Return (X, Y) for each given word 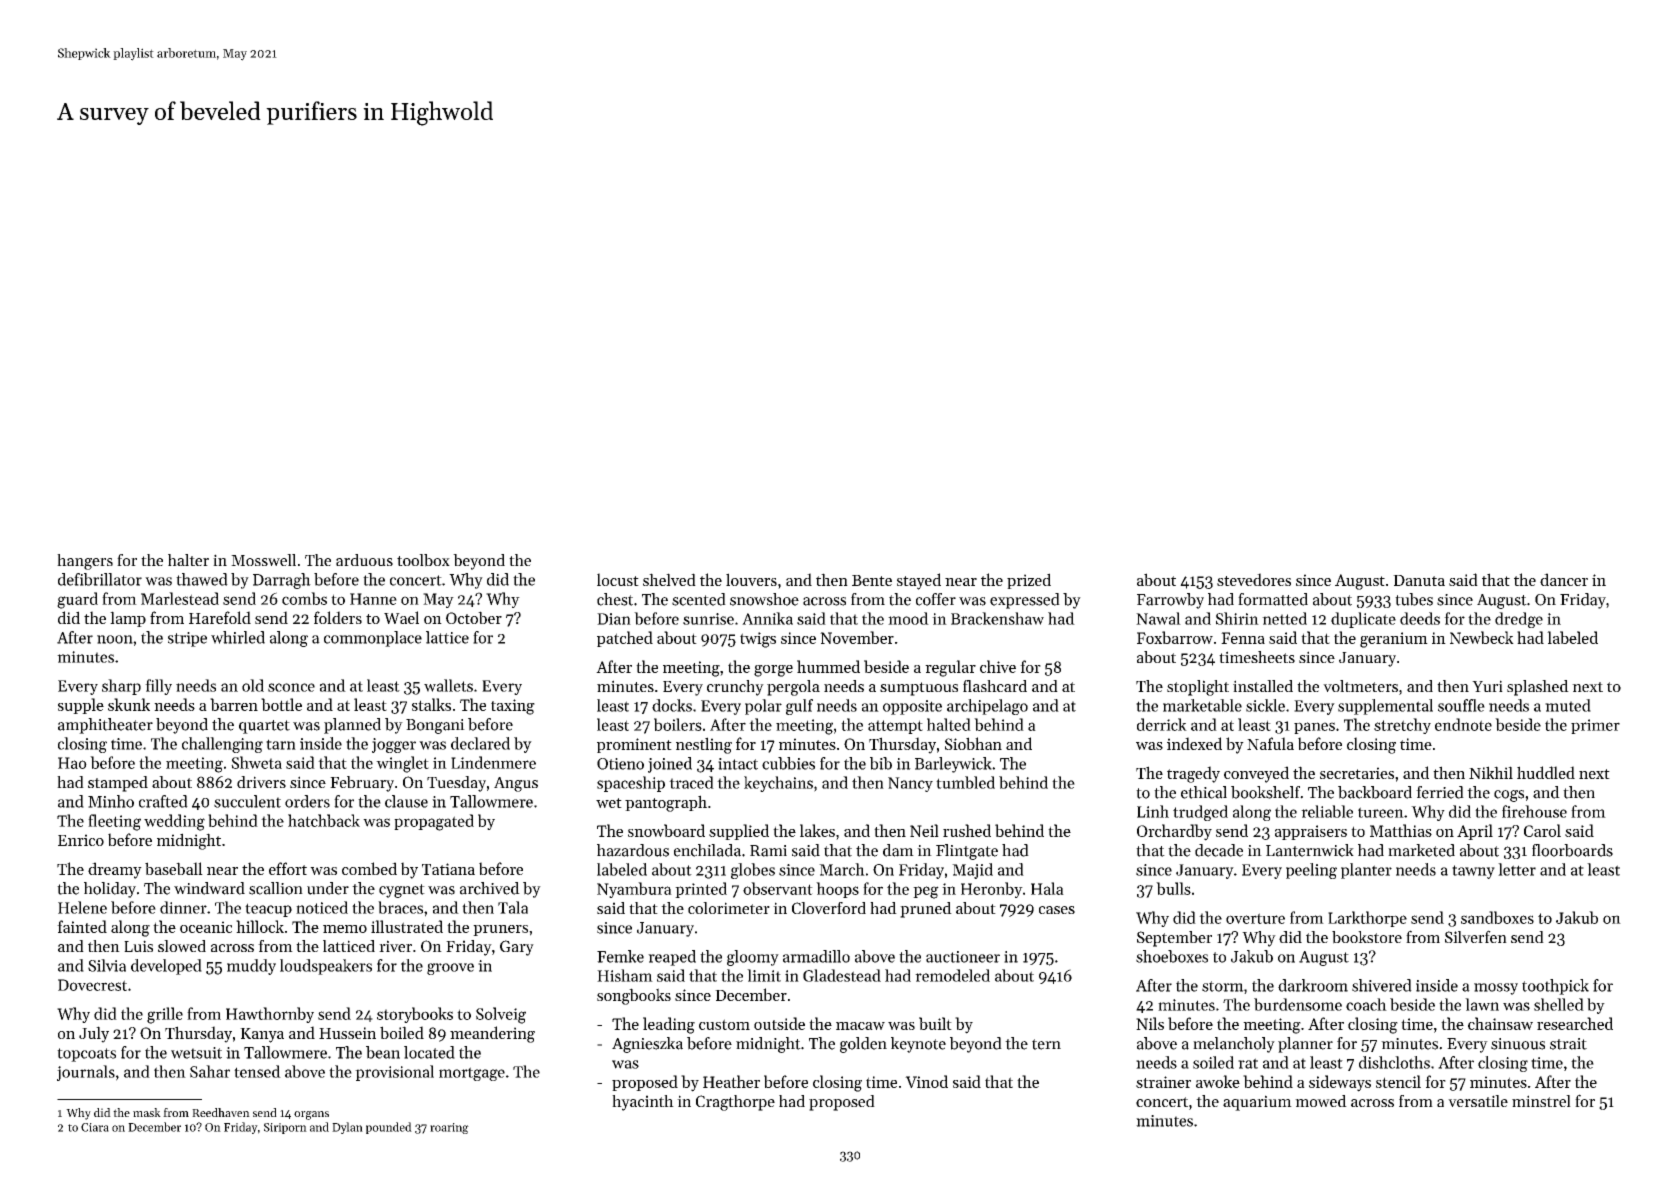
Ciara (95, 1127)
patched (625, 639)
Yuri (1487, 686)
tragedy (1193, 774)
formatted (1273, 599)
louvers (751, 579)
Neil (924, 830)
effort (288, 868)
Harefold (220, 617)
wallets (448, 685)
